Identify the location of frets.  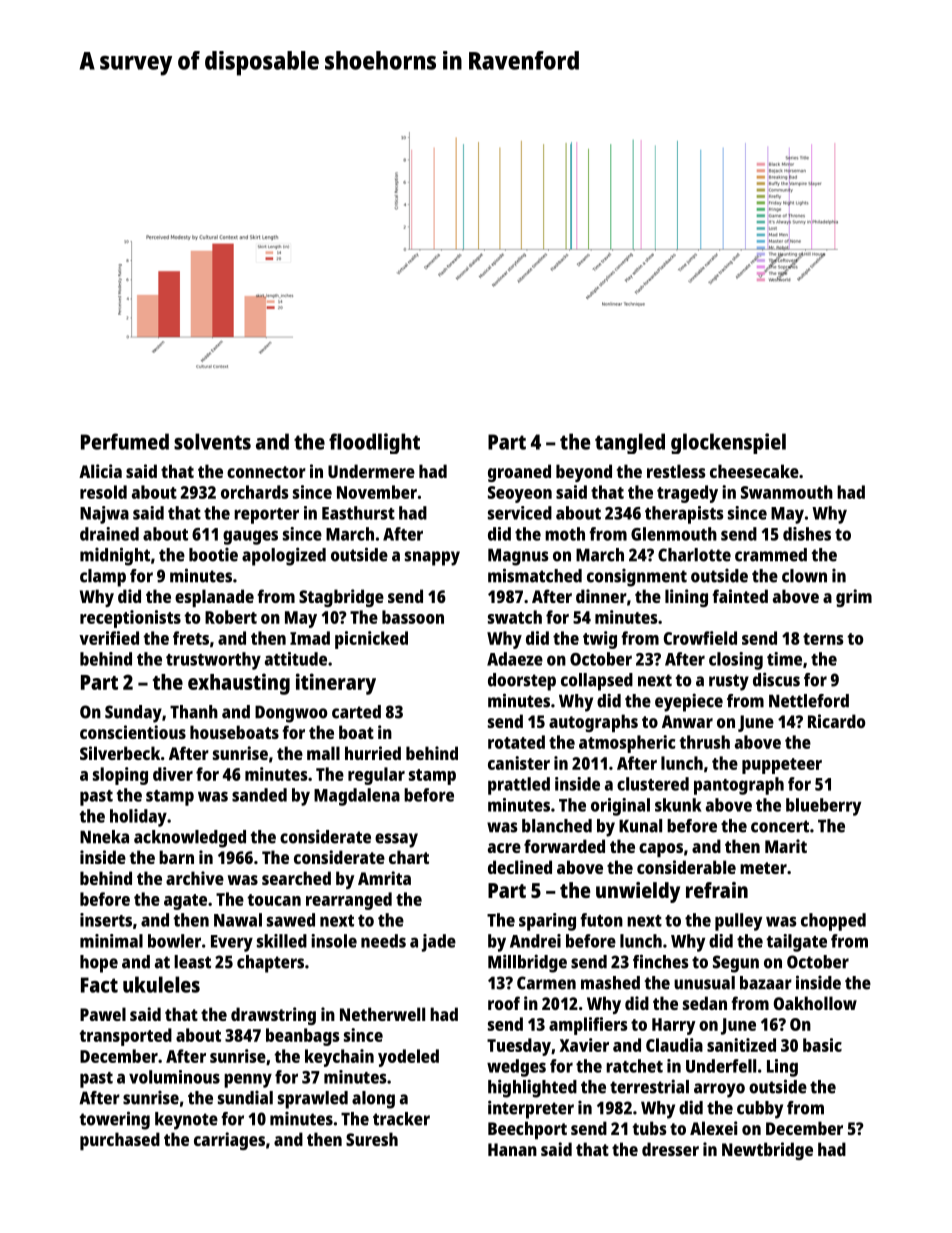
(191, 638).
